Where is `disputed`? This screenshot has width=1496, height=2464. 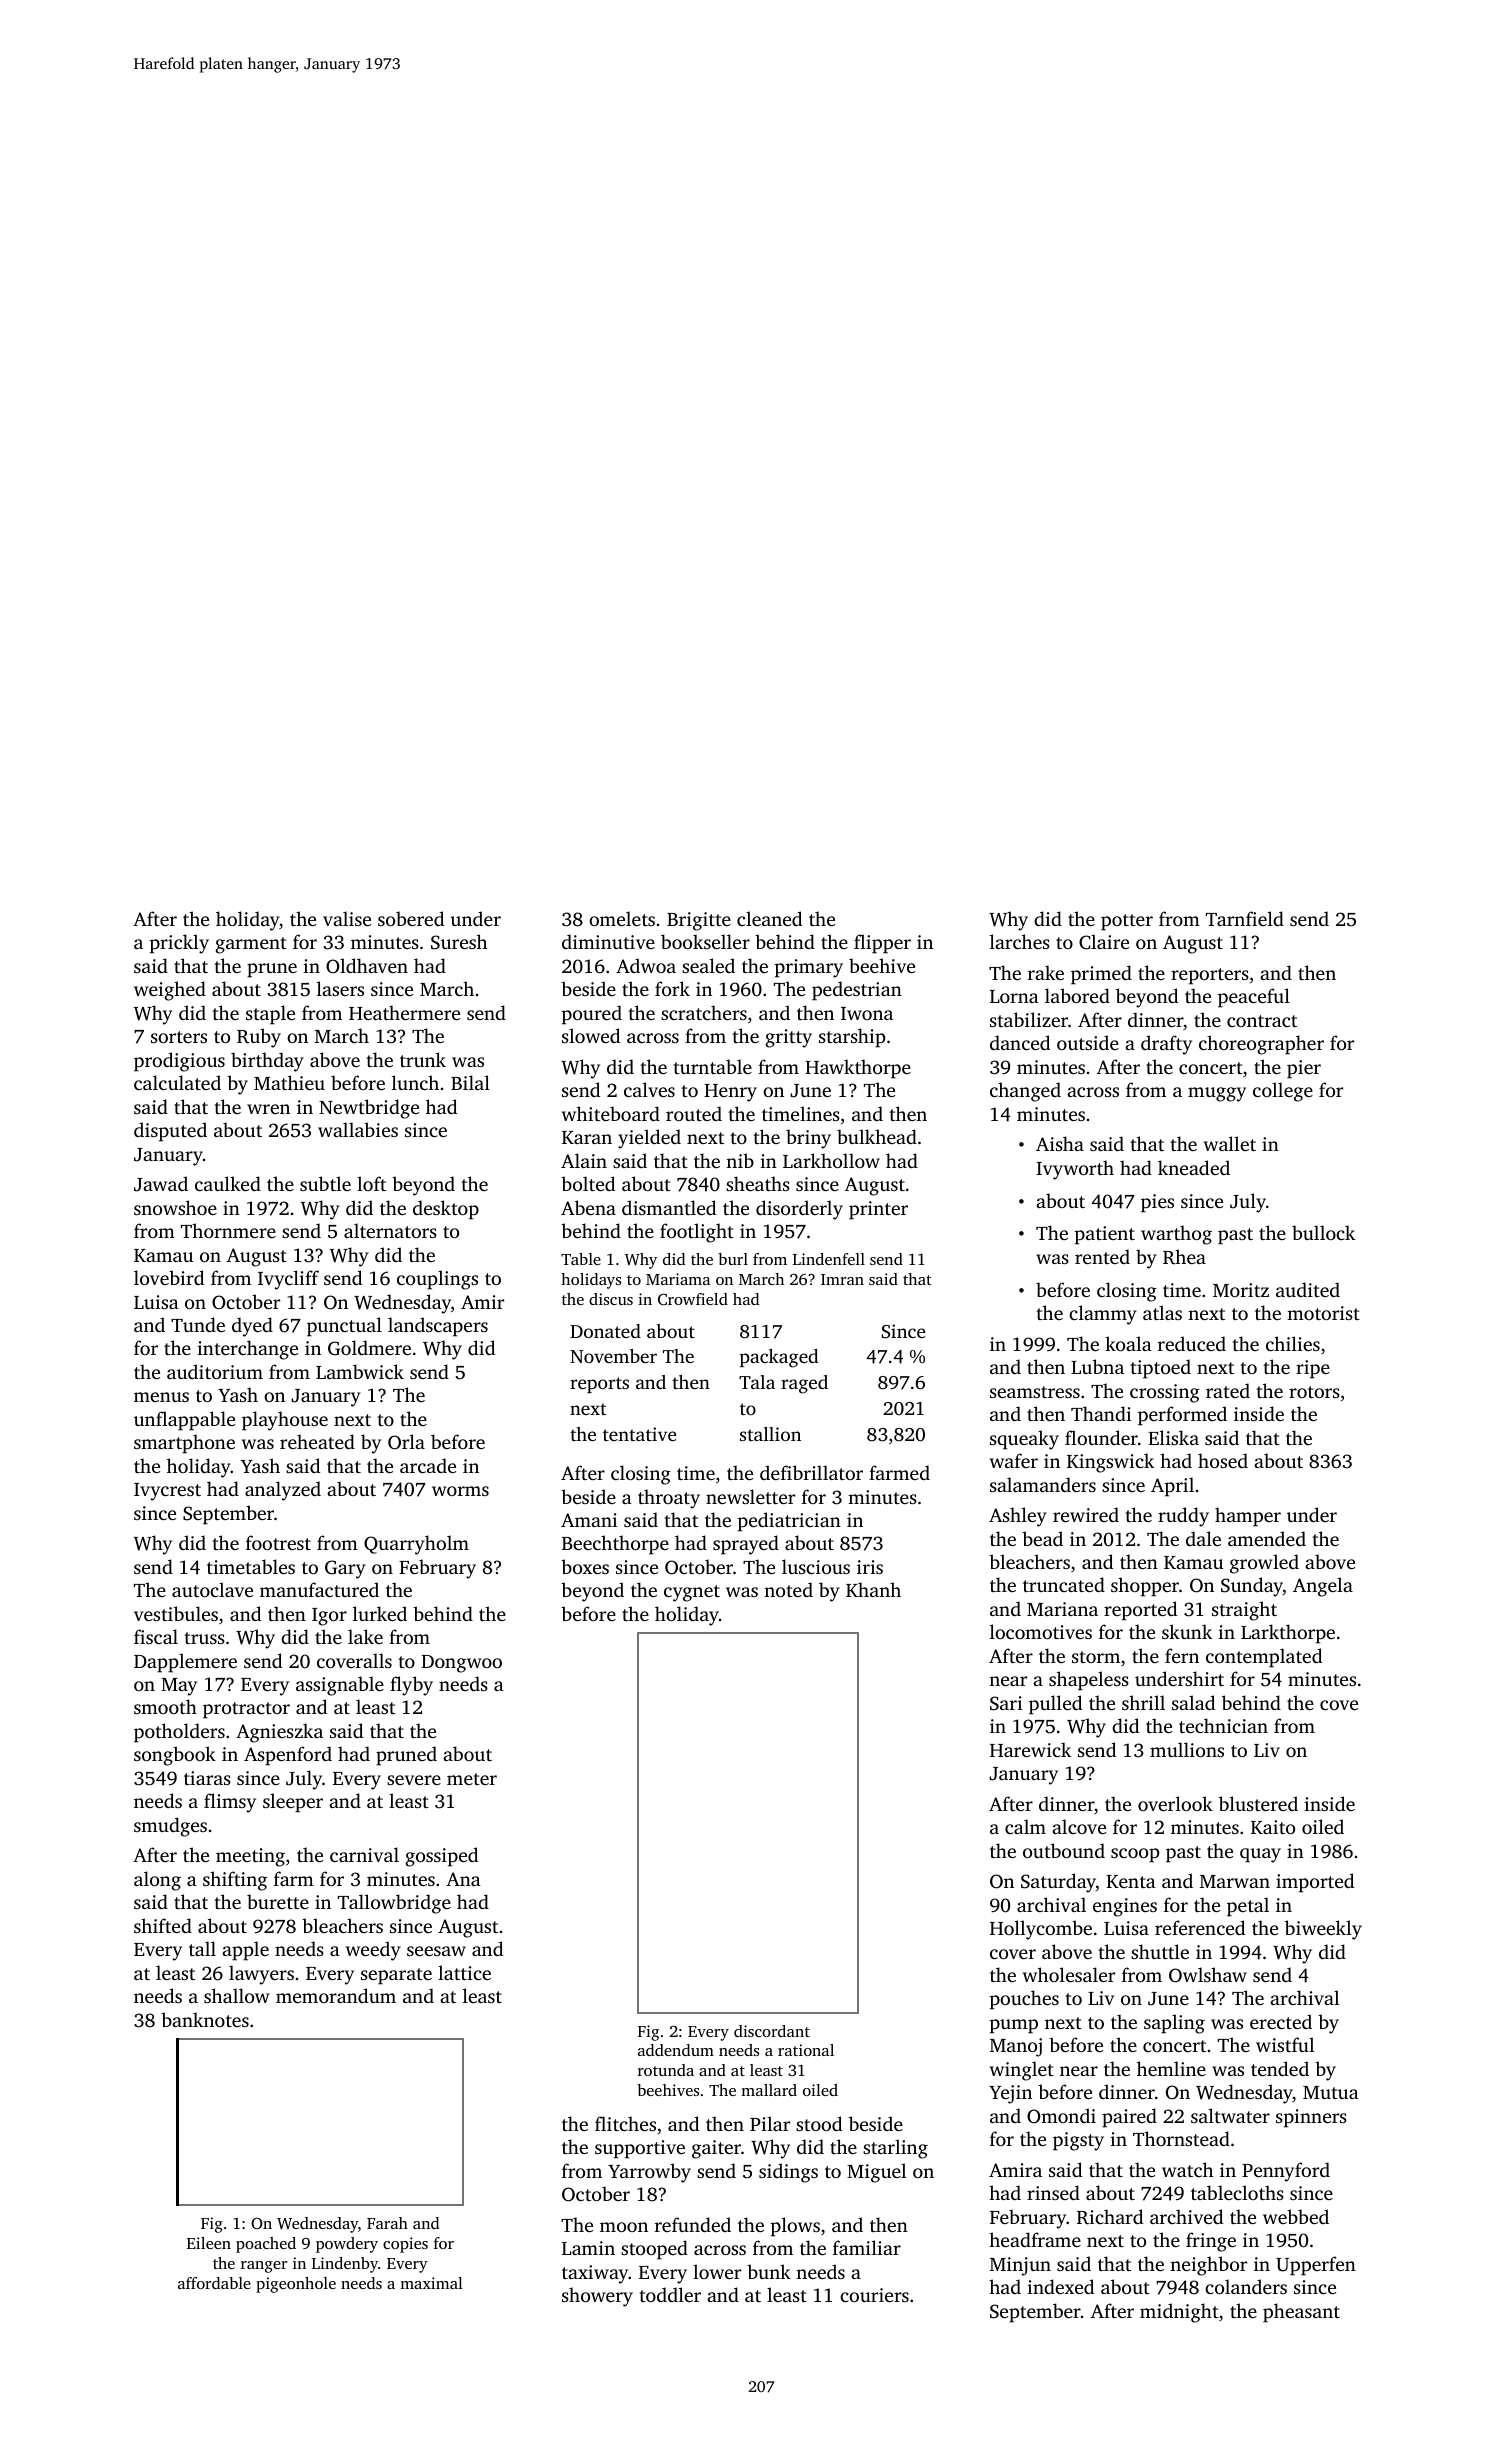 disputed is located at coordinates (170, 1132).
